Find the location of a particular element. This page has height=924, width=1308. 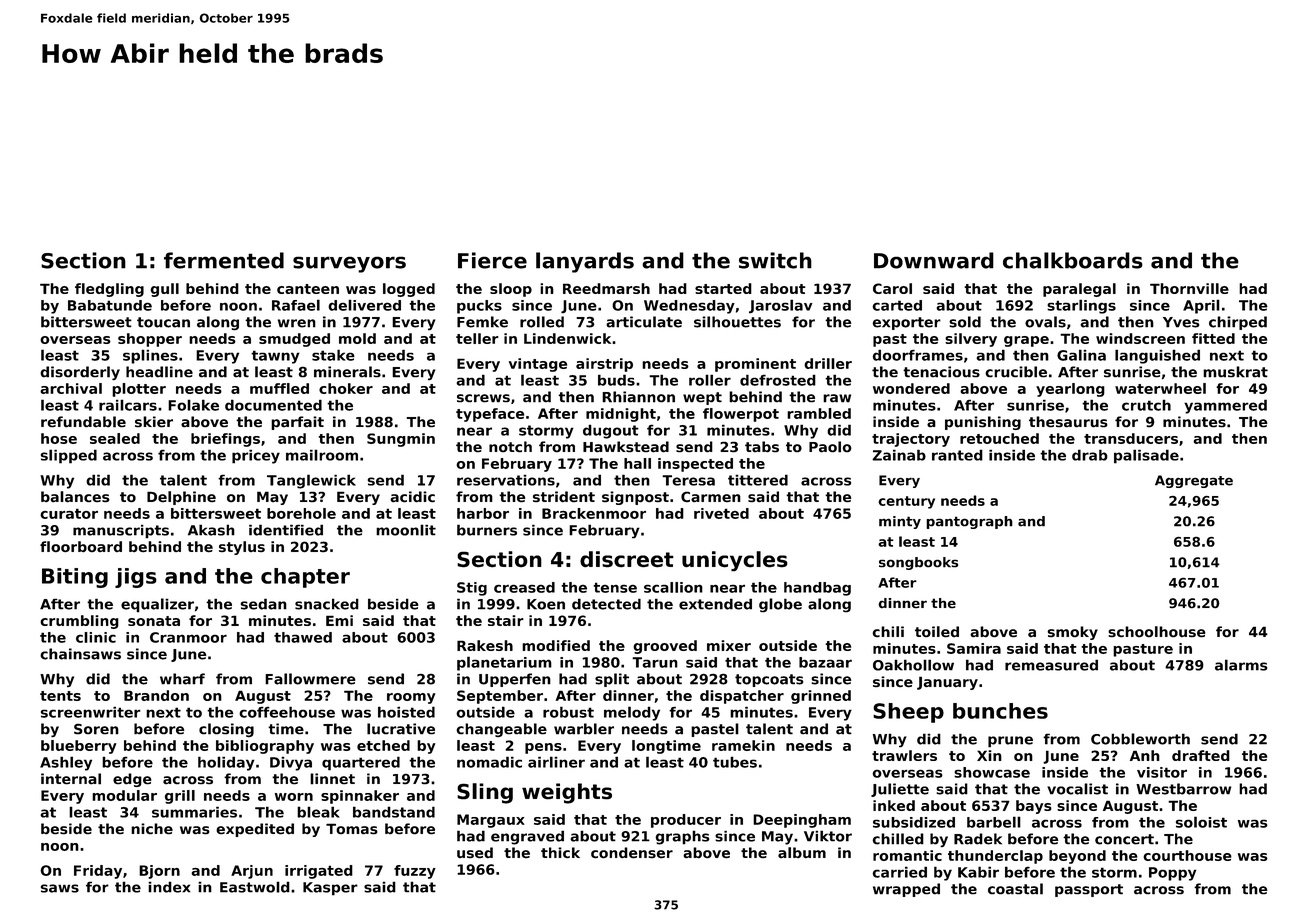

smoky is located at coordinates (1072, 633).
